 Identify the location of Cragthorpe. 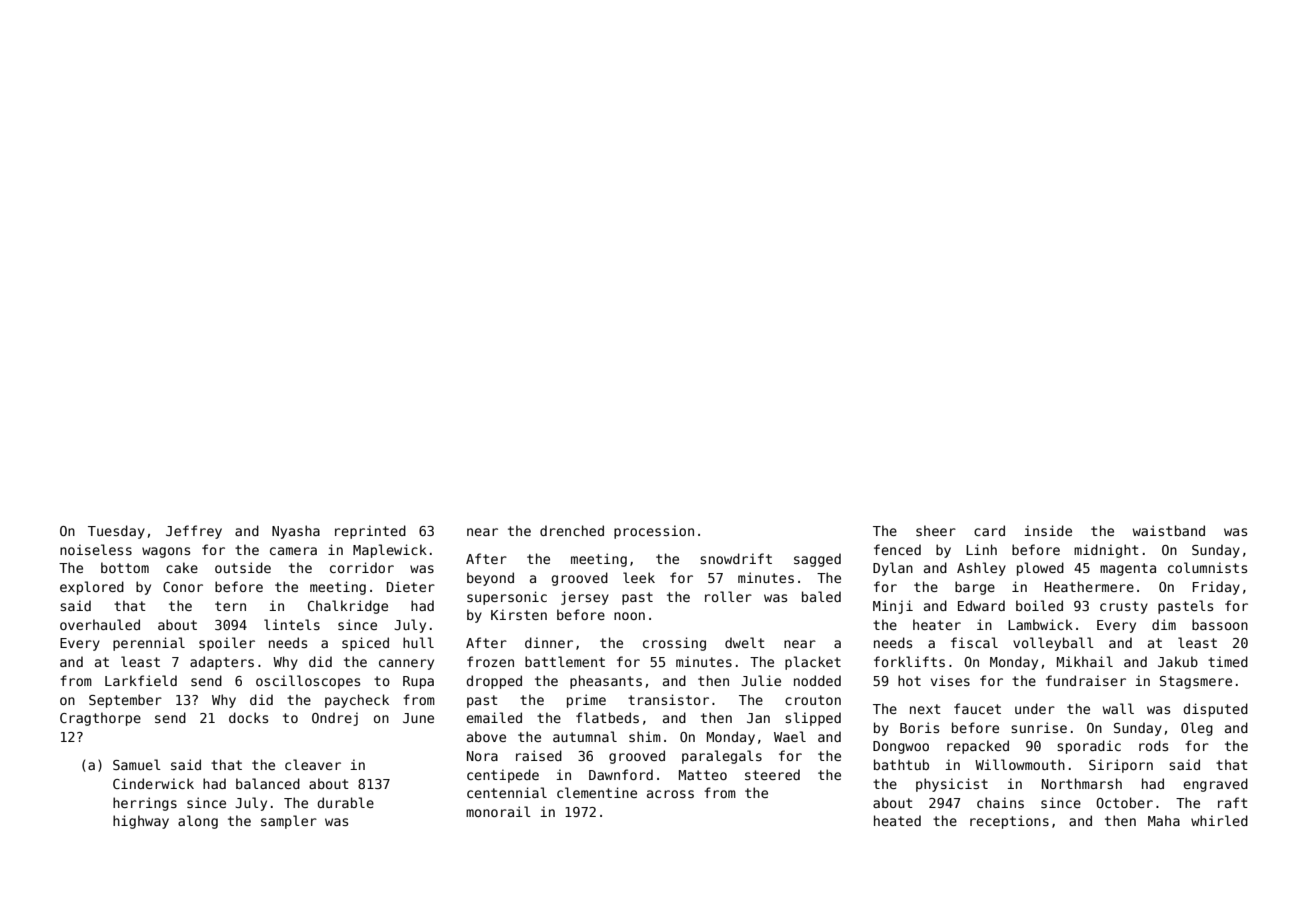
(100, 719).
